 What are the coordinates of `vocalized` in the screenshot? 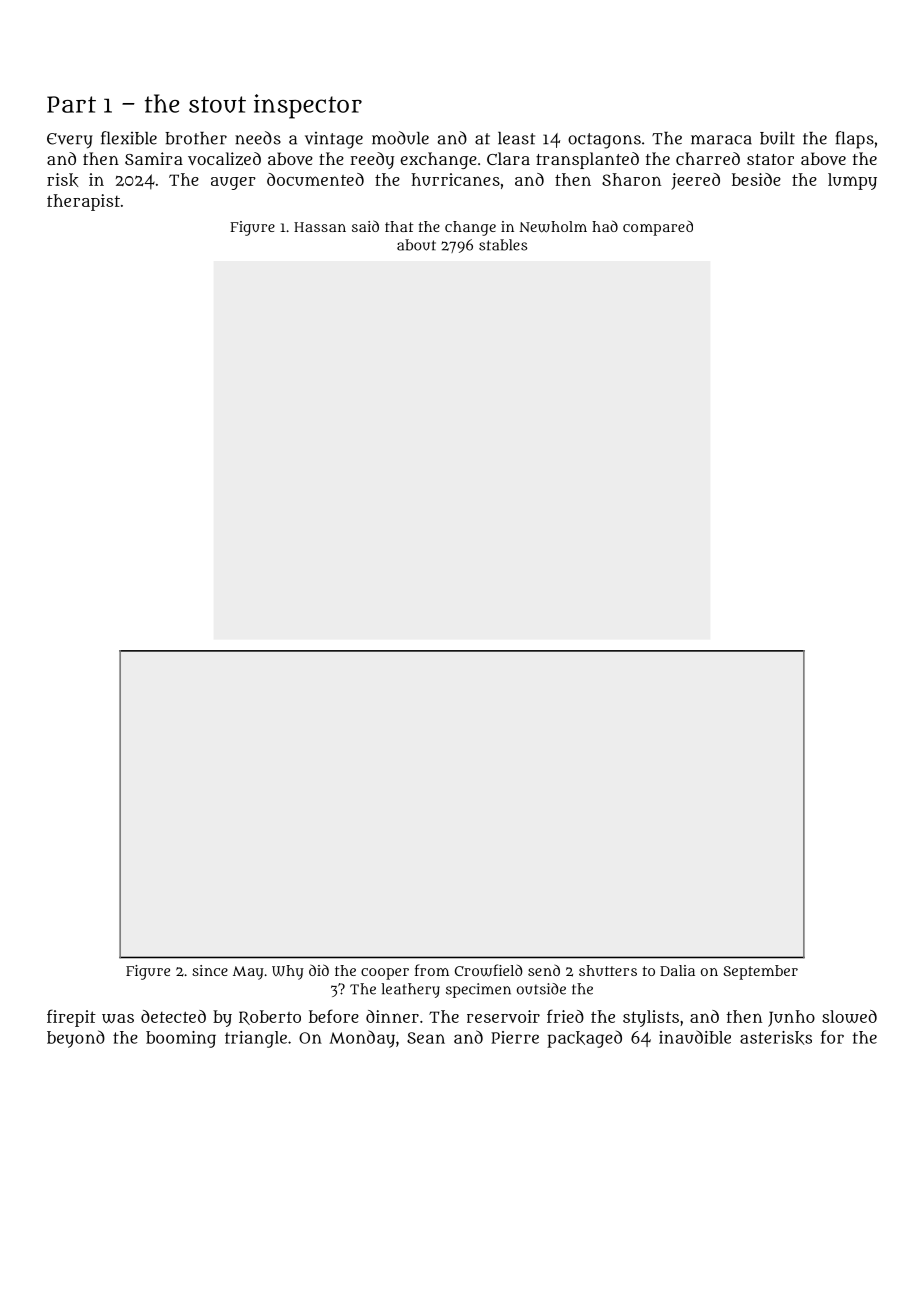 It's located at (224, 159).
